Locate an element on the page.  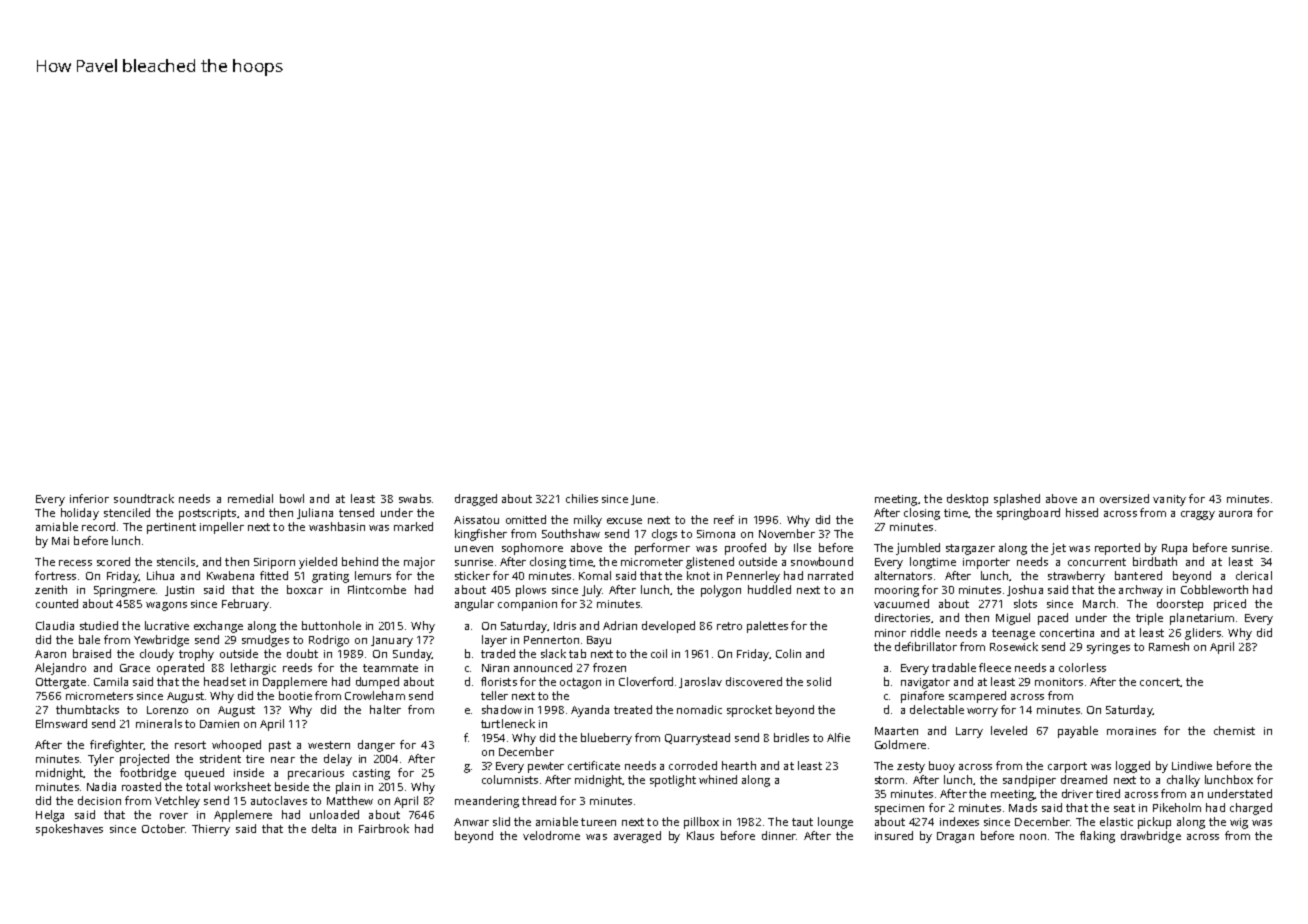
inferior is located at coordinates (89, 498).
